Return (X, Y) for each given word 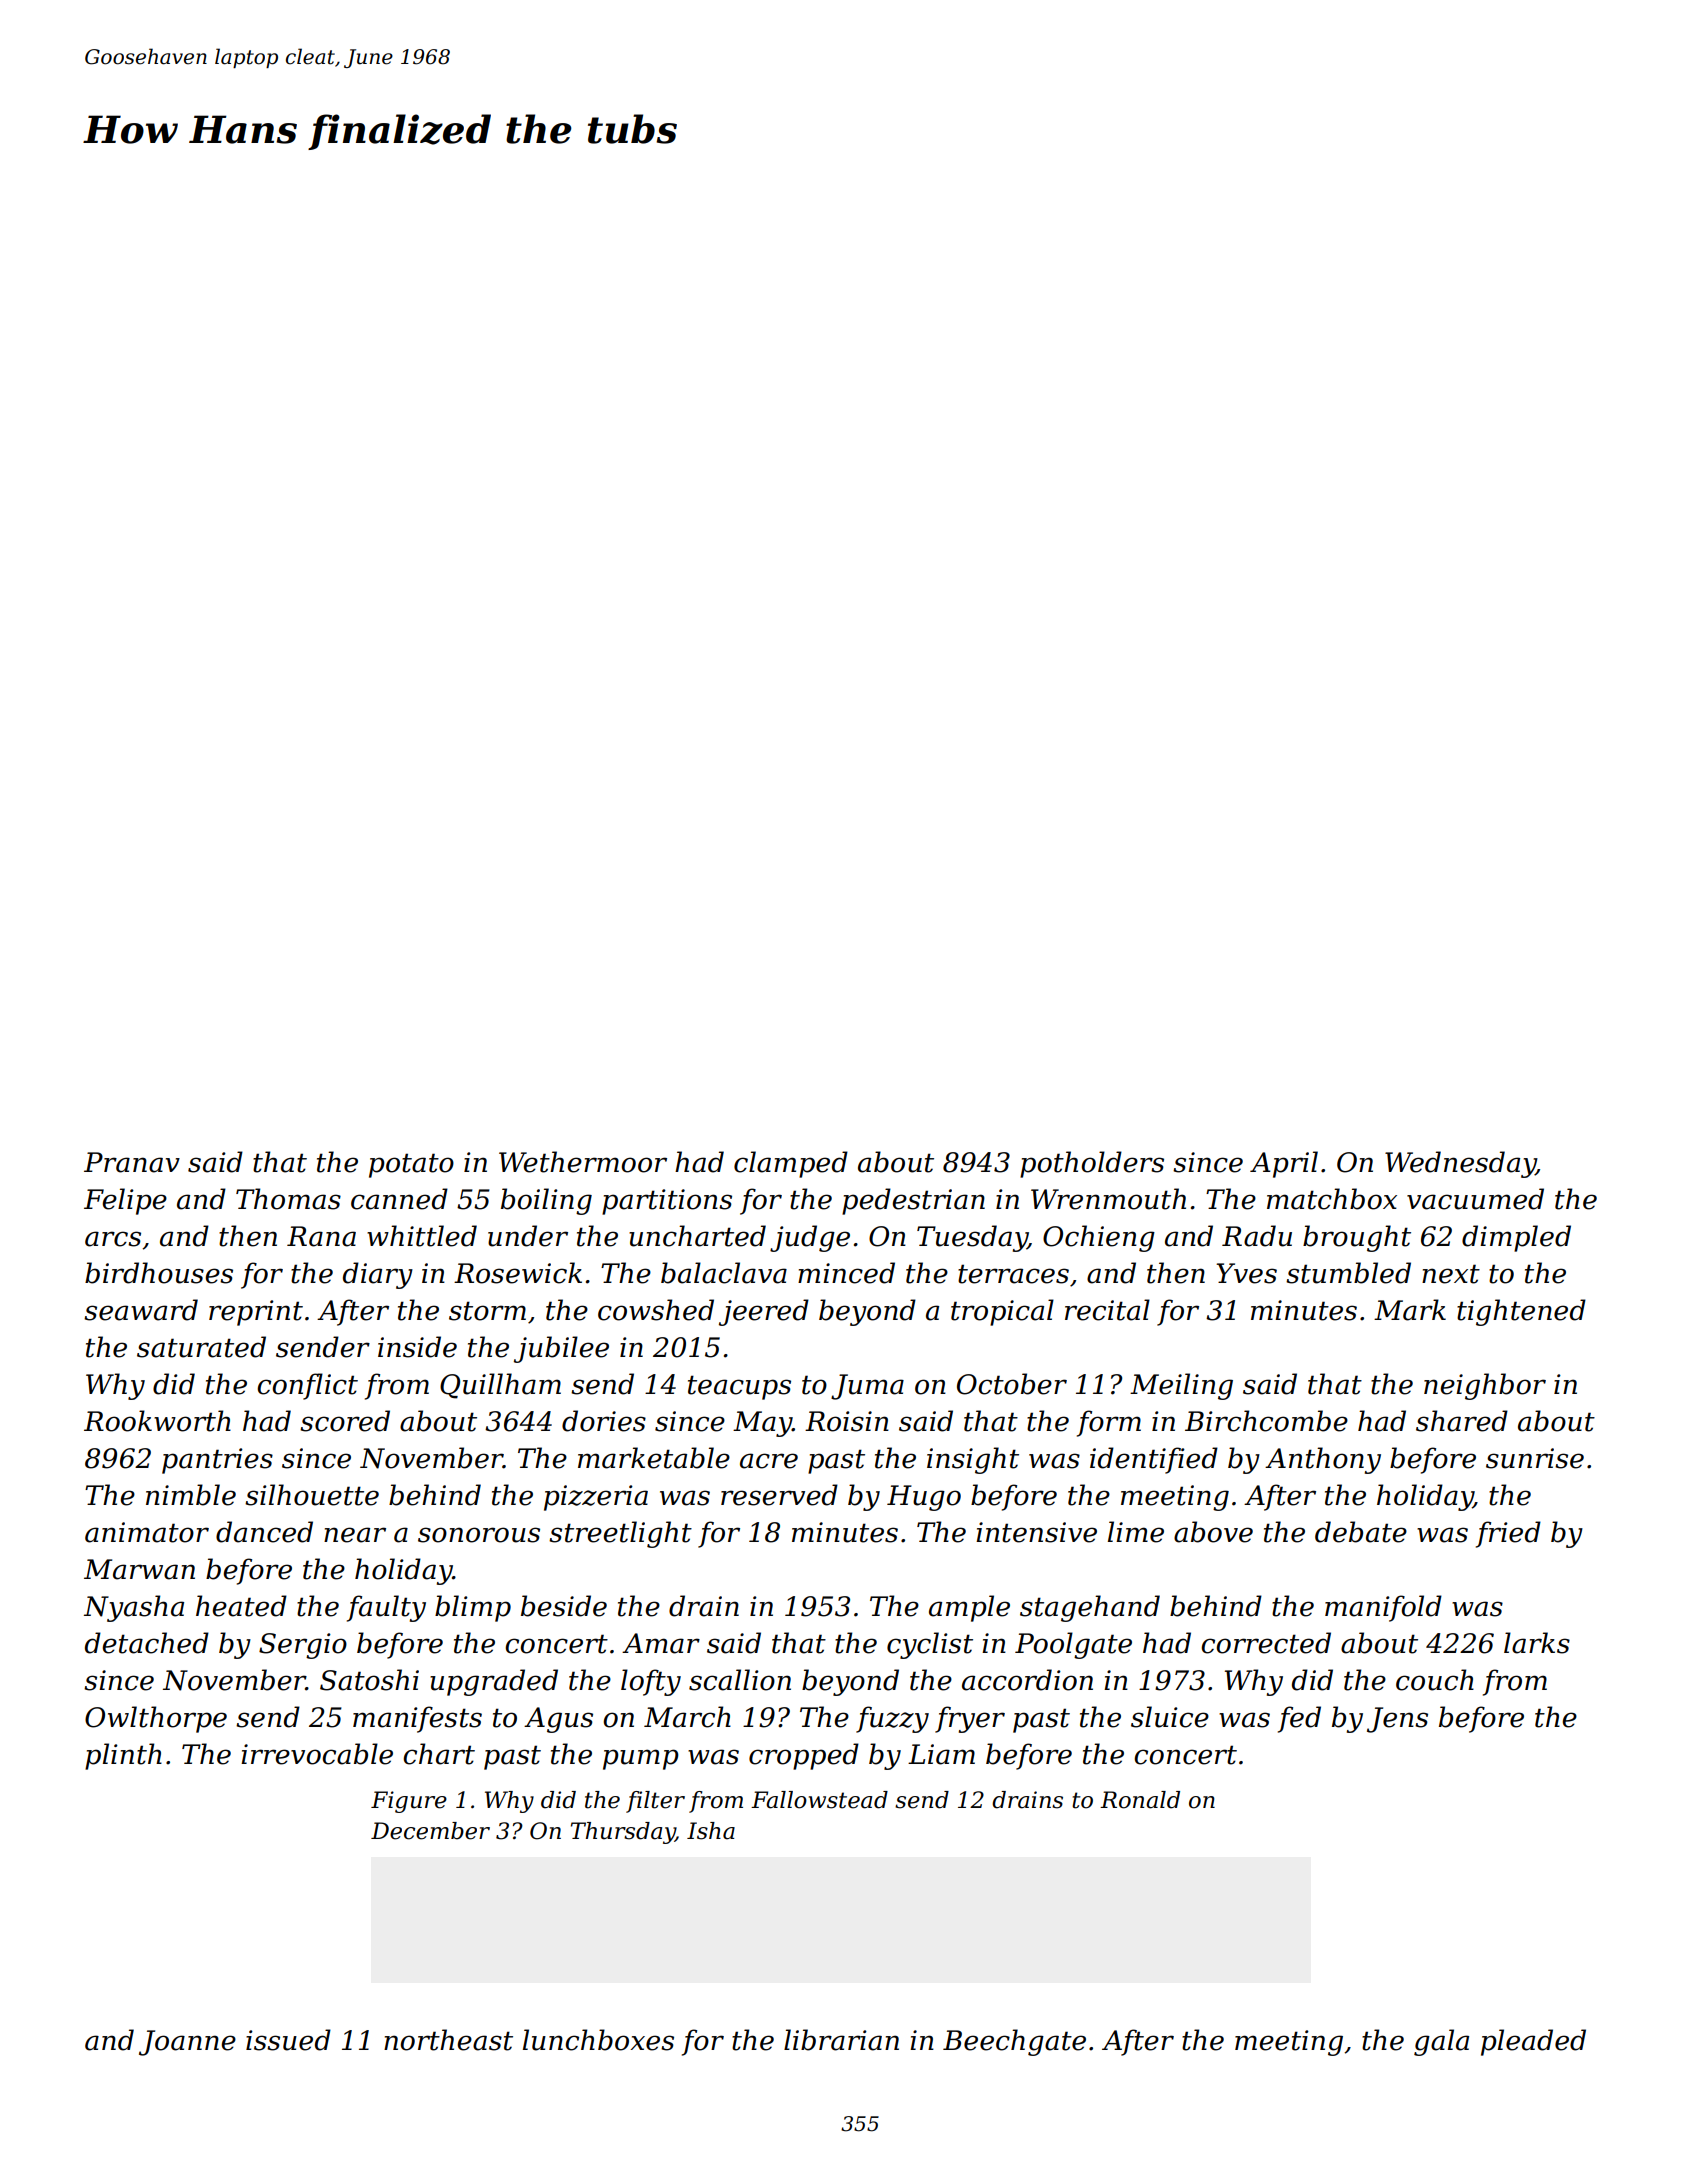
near (355, 1535)
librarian (841, 2040)
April (1284, 1164)
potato (411, 1165)
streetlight (620, 1534)
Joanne (187, 2043)
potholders (1092, 1164)
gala (1441, 2042)
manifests (417, 1719)
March (687, 1717)
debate (1361, 1532)
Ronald (1140, 1800)
